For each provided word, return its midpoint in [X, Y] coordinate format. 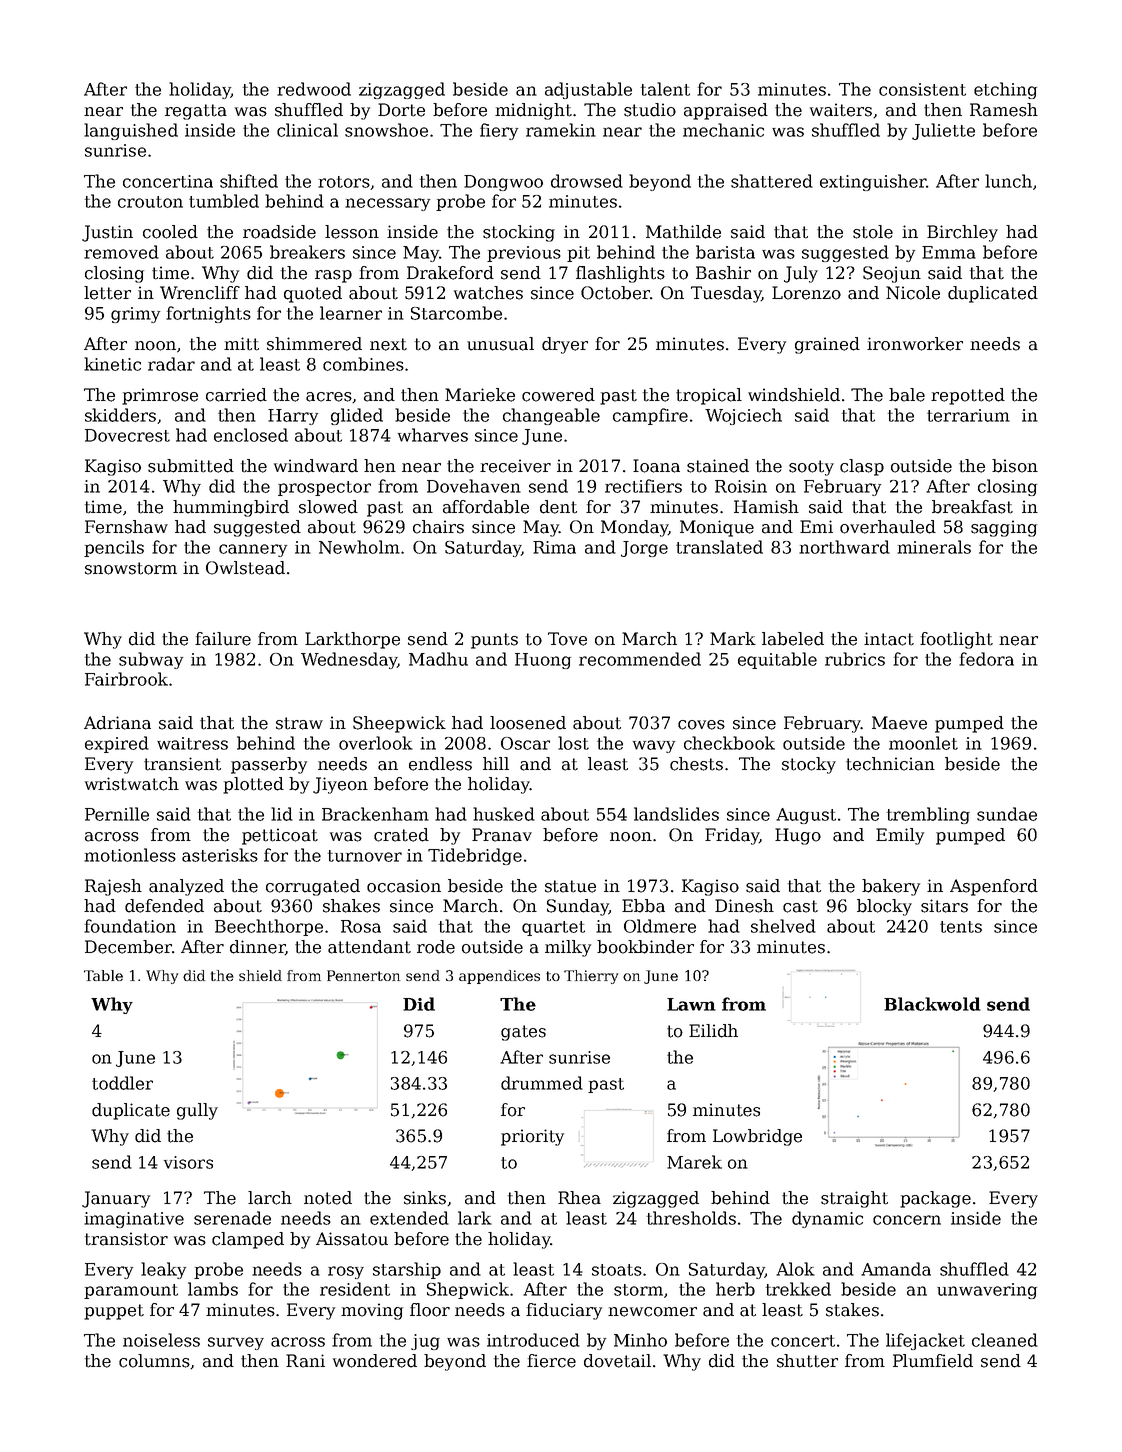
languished [131, 131]
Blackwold [932, 1004]
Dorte [401, 110]
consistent [922, 89]
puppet [114, 1312]
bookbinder [645, 947]
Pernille [117, 814]
